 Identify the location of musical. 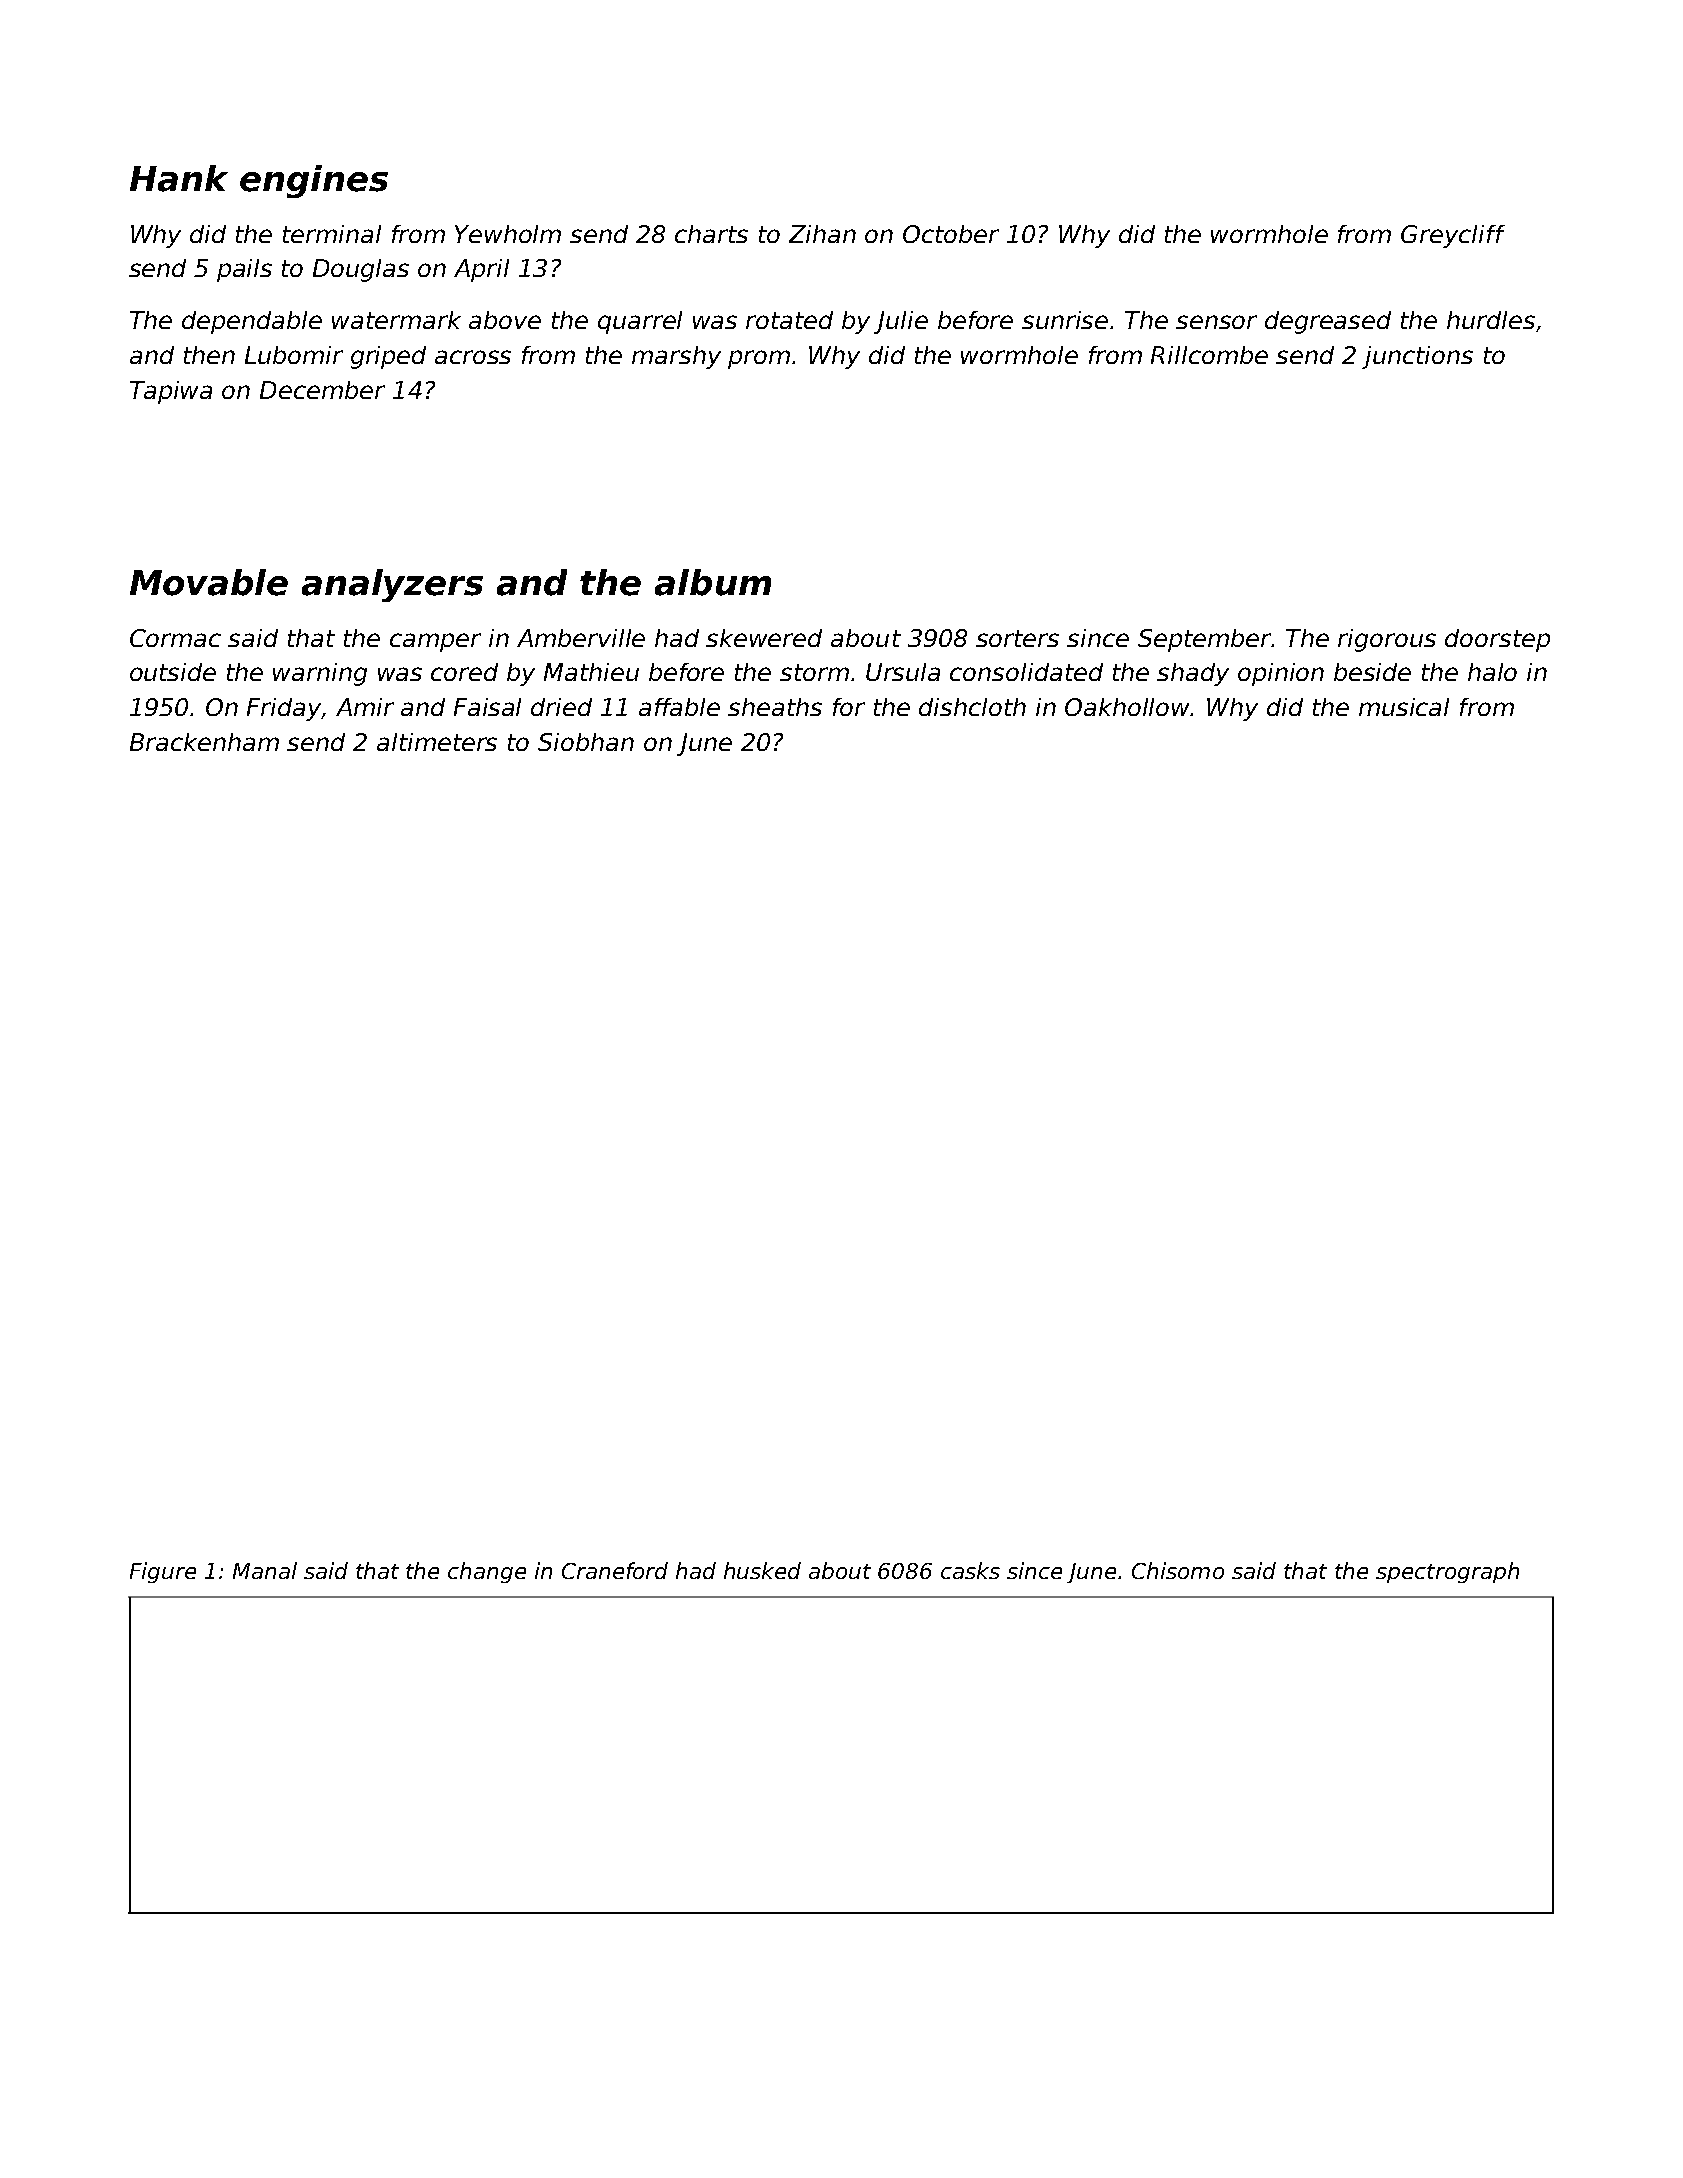
(1404, 707).
